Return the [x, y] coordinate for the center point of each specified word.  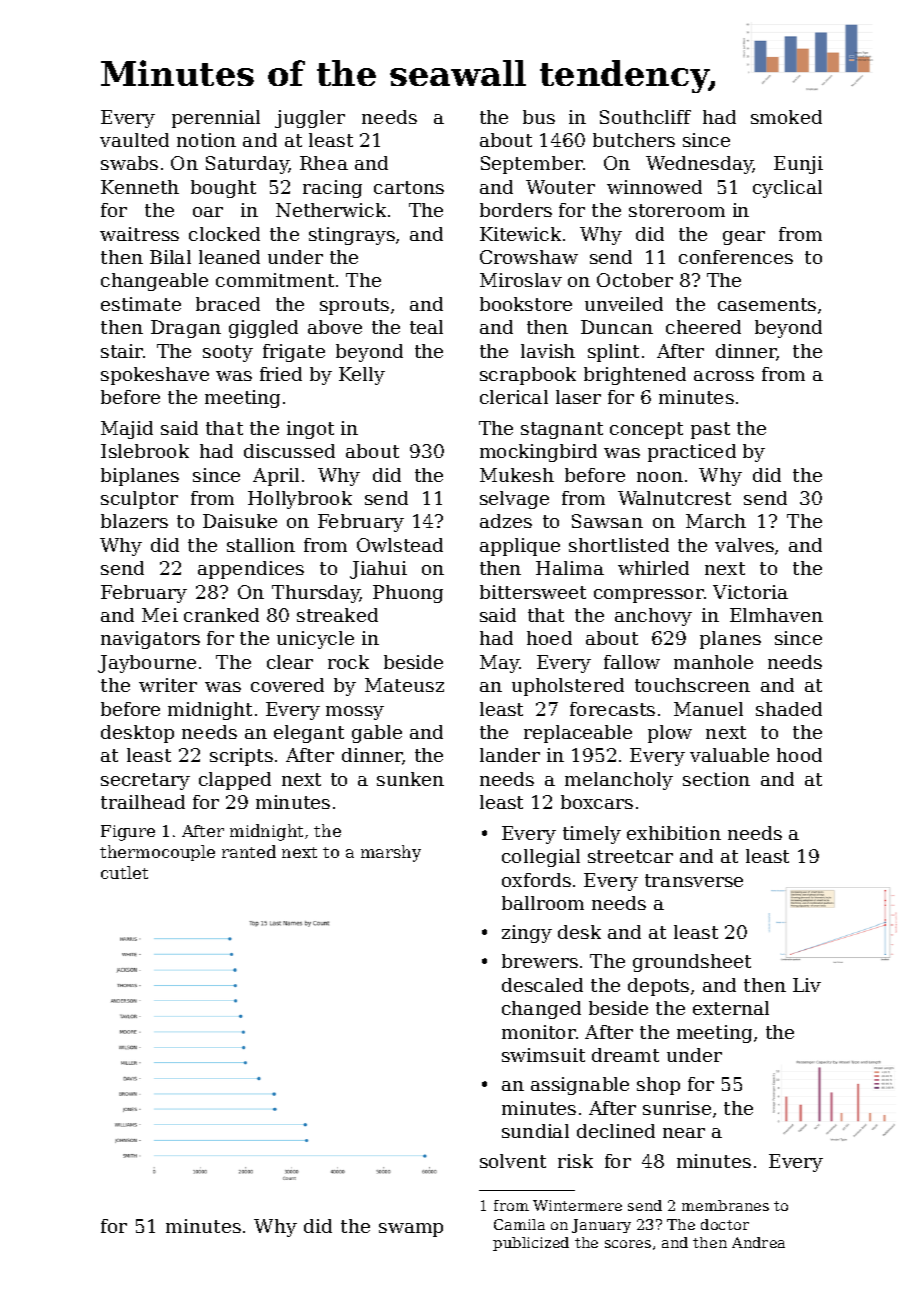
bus [539, 117]
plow [670, 734]
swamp [411, 1230]
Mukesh [517, 475]
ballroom [543, 903]
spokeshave [155, 376]
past [710, 430]
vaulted [134, 140]
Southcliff [645, 117]
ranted [249, 851]
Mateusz [404, 685]
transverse [694, 880]
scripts [241, 757]
